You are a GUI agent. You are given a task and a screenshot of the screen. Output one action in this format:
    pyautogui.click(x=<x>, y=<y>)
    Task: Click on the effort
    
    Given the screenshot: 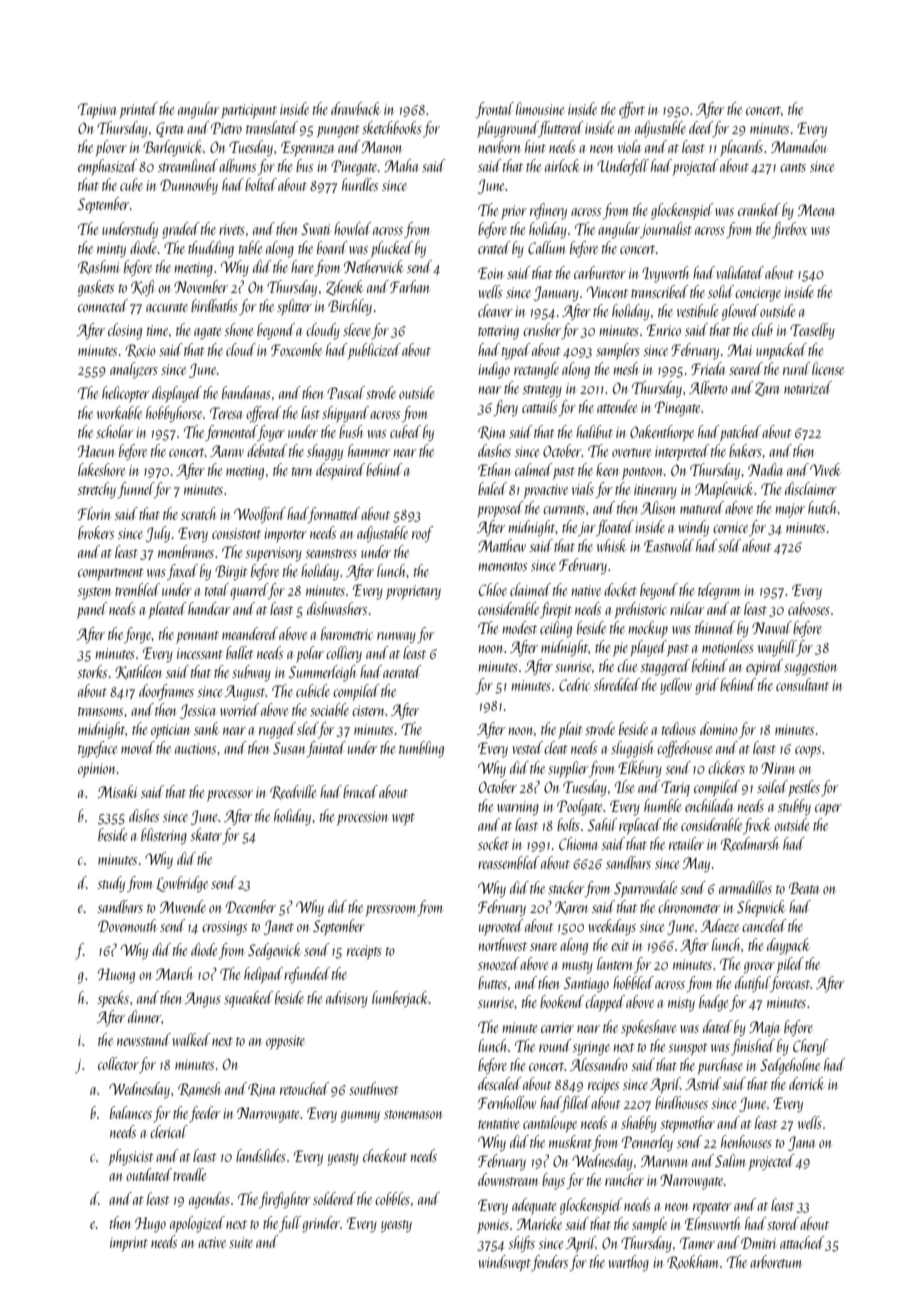 What is the action you would take?
    pyautogui.click(x=632, y=110)
